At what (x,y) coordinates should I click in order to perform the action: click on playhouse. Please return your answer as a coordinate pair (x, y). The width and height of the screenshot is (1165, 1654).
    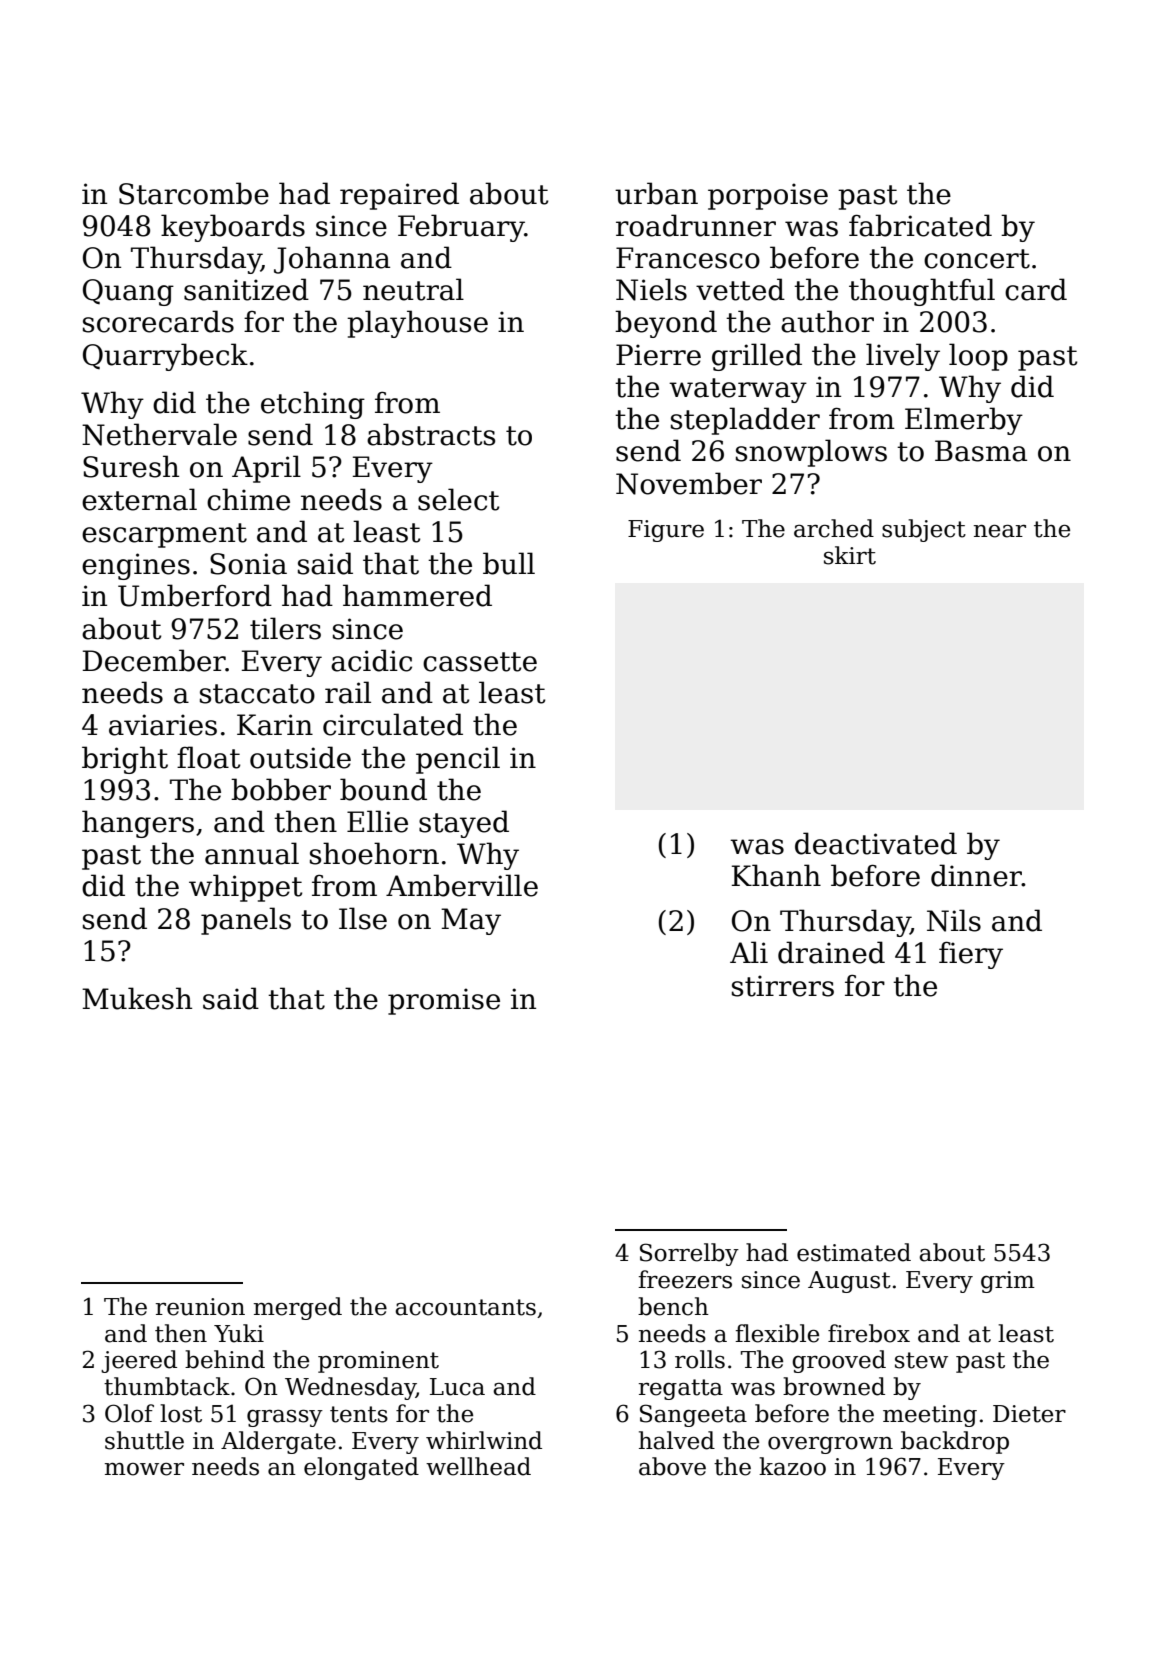
    Looking at the image, I should click on (417, 324).
